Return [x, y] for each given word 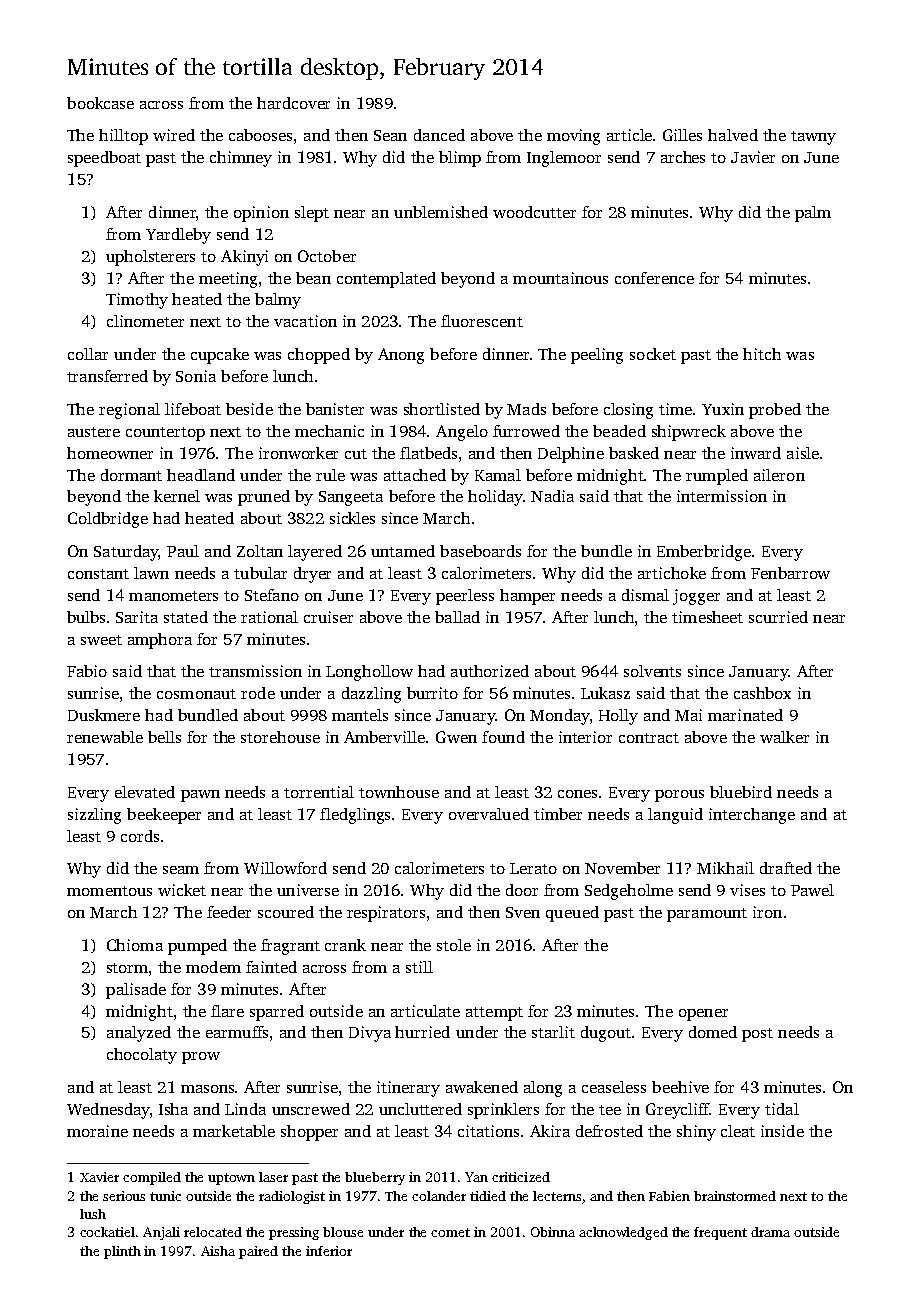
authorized [490, 671]
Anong [401, 356]
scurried [778, 617]
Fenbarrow [790, 573]
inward [756, 453]
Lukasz [605, 693]
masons [207, 1089]
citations [488, 1131]
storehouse [280, 737]
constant [98, 574]
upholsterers [150, 258]
